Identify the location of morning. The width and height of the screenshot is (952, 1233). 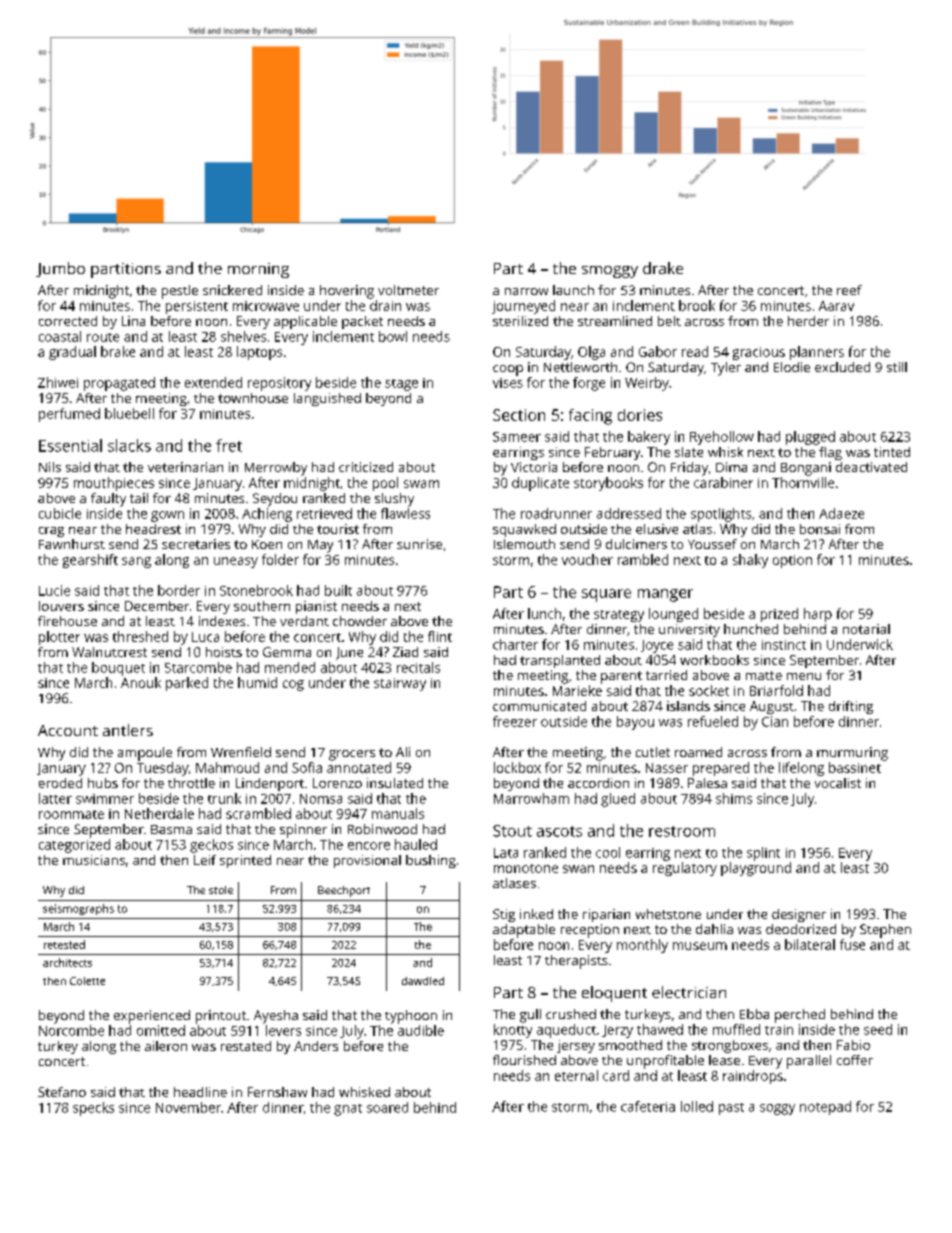
(258, 270).
